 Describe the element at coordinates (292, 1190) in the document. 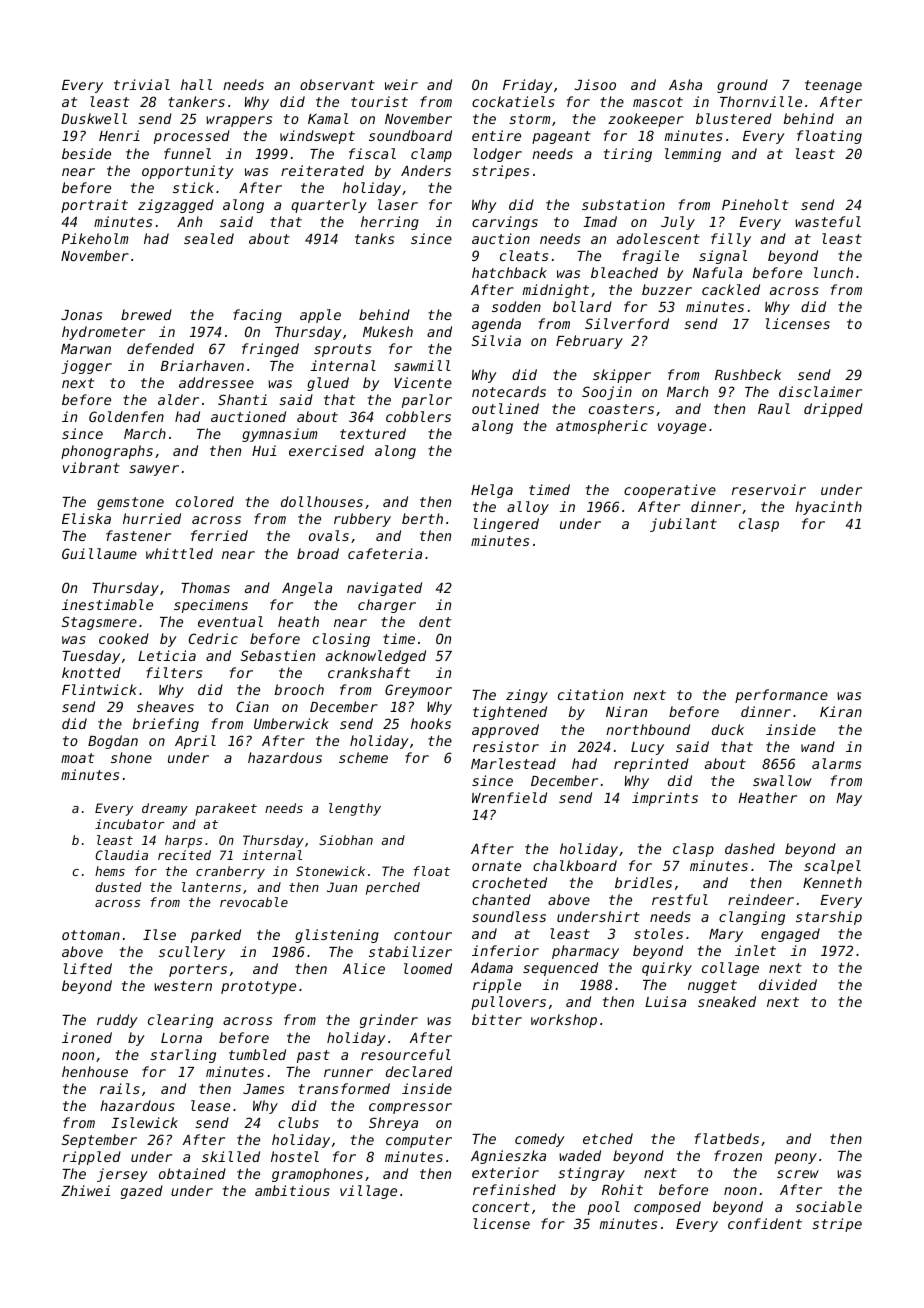

I see `ambitious` at that location.
